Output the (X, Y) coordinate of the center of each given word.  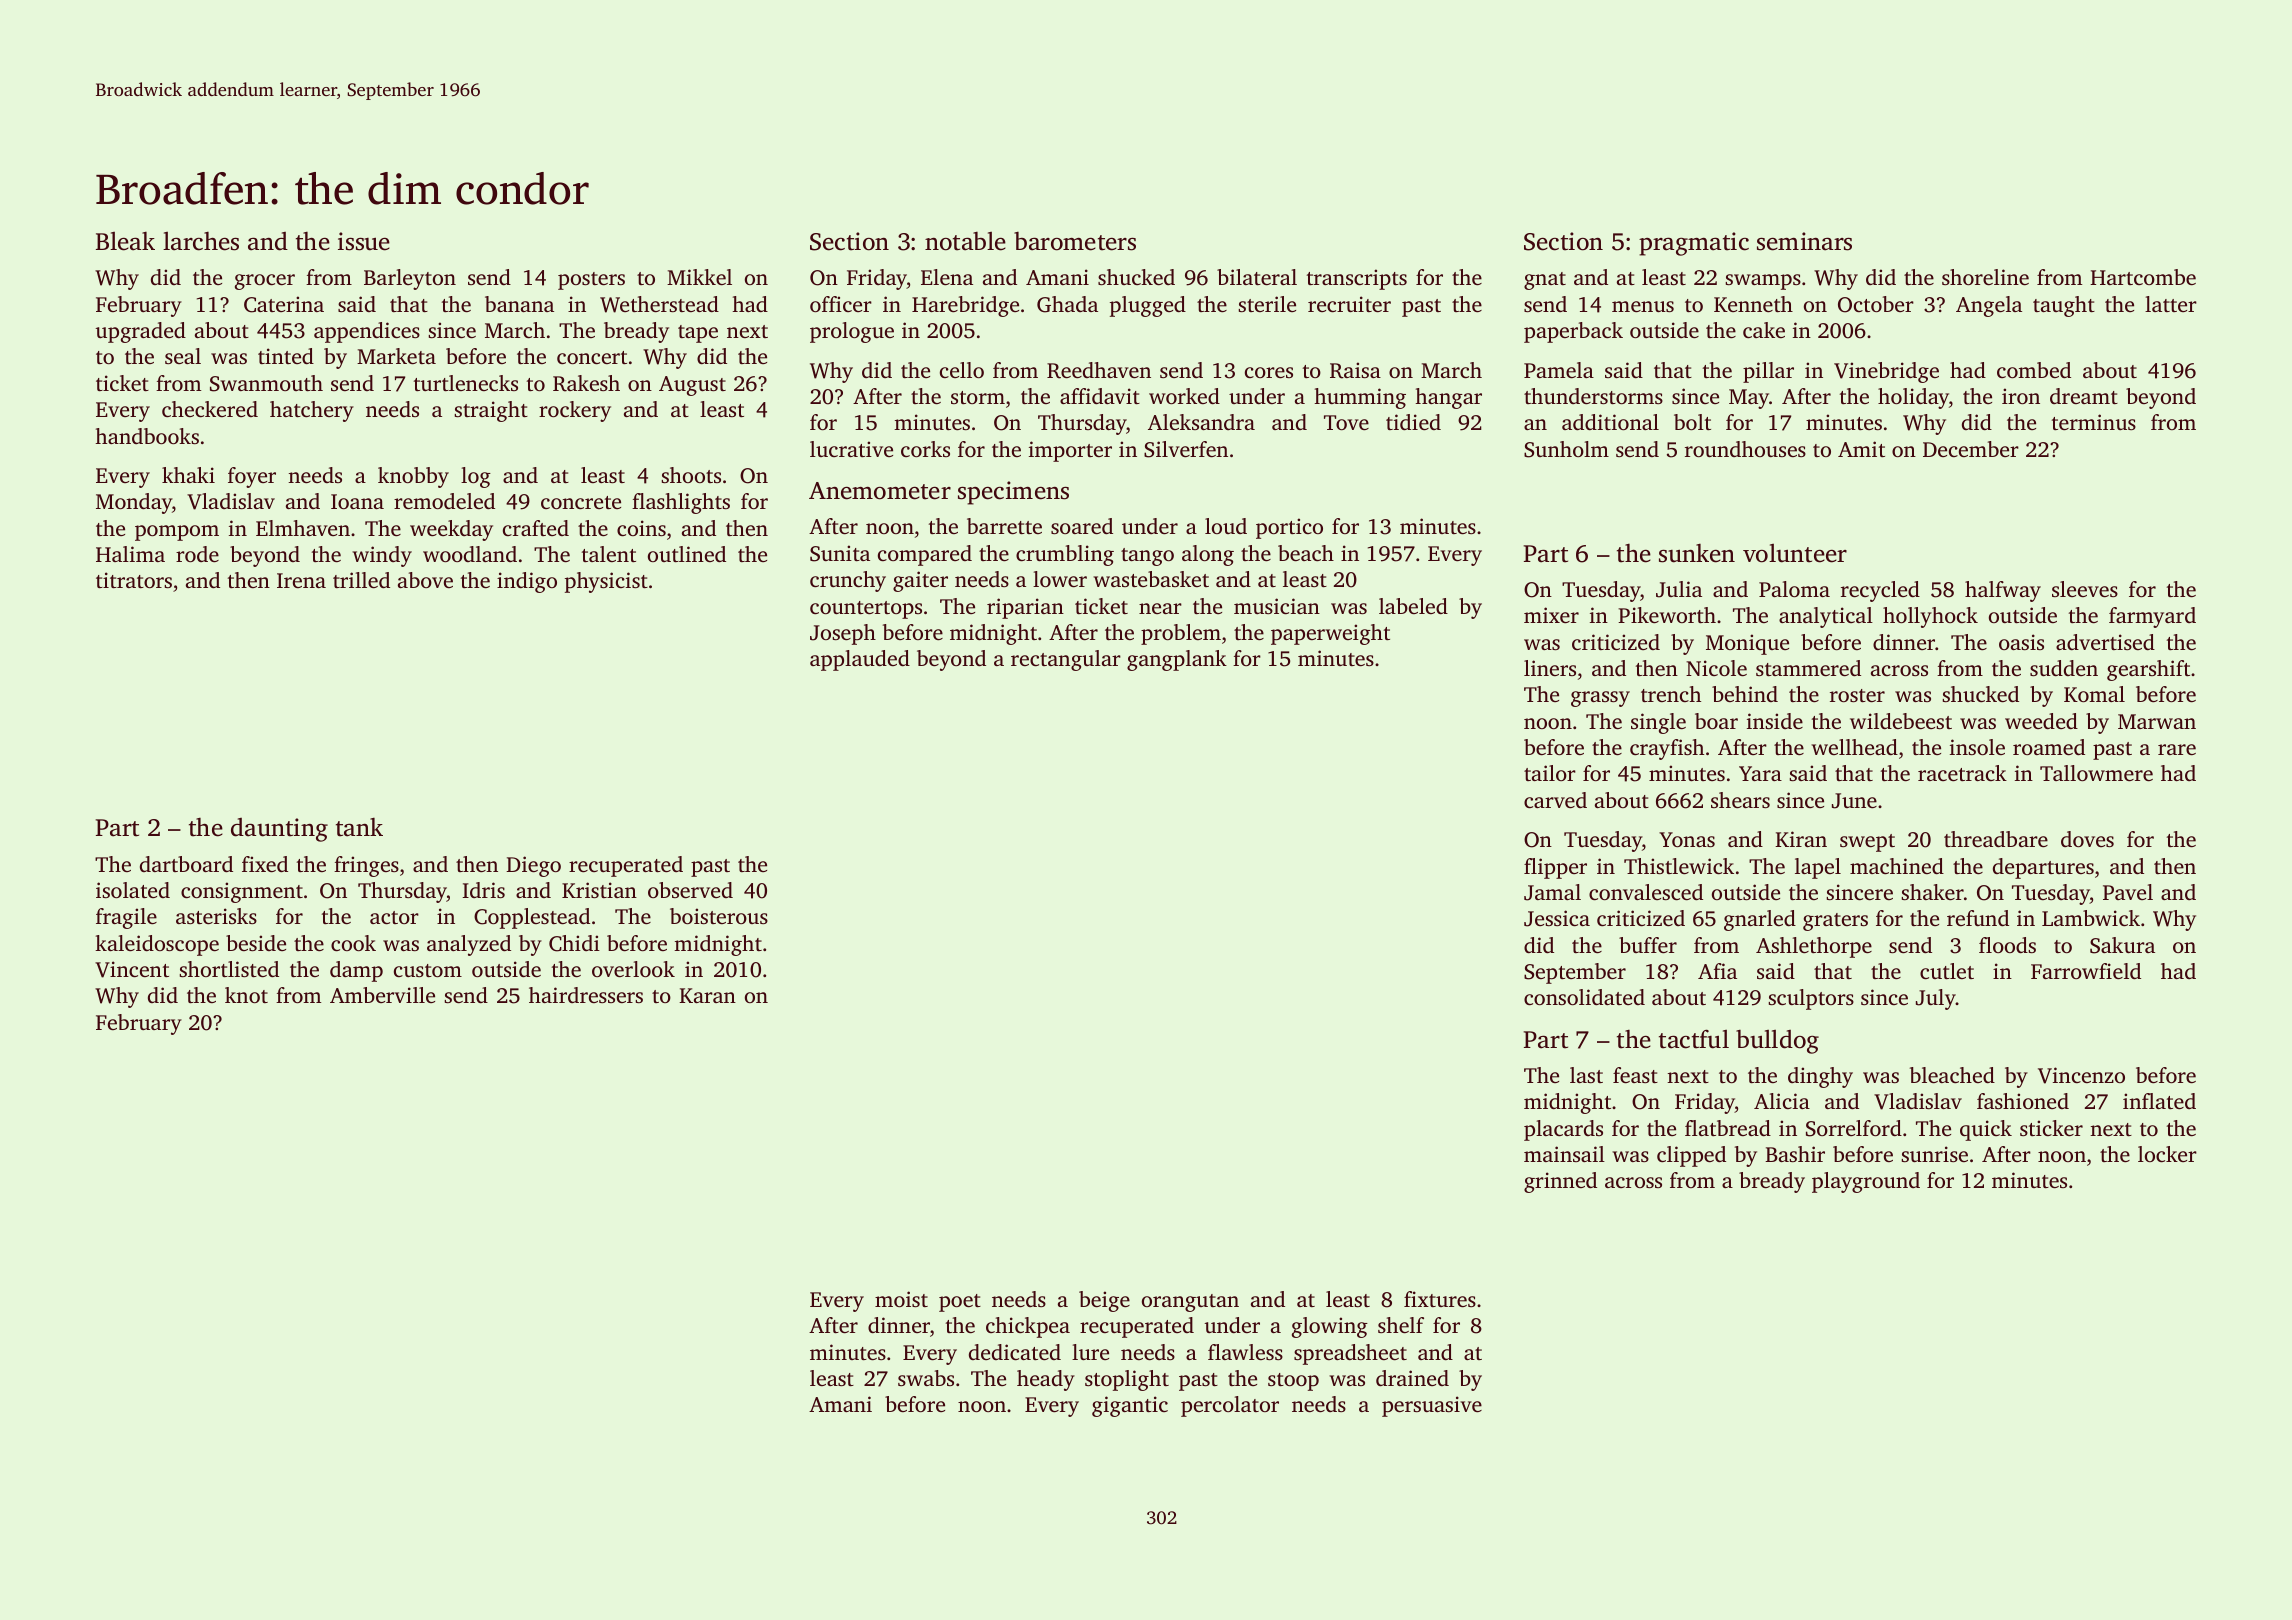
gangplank (1177, 660)
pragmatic (1694, 244)
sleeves (2085, 589)
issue (364, 241)
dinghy (1820, 1077)
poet (960, 1303)
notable (965, 241)
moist (901, 1299)
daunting (279, 830)
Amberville (382, 995)
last (1586, 1075)
